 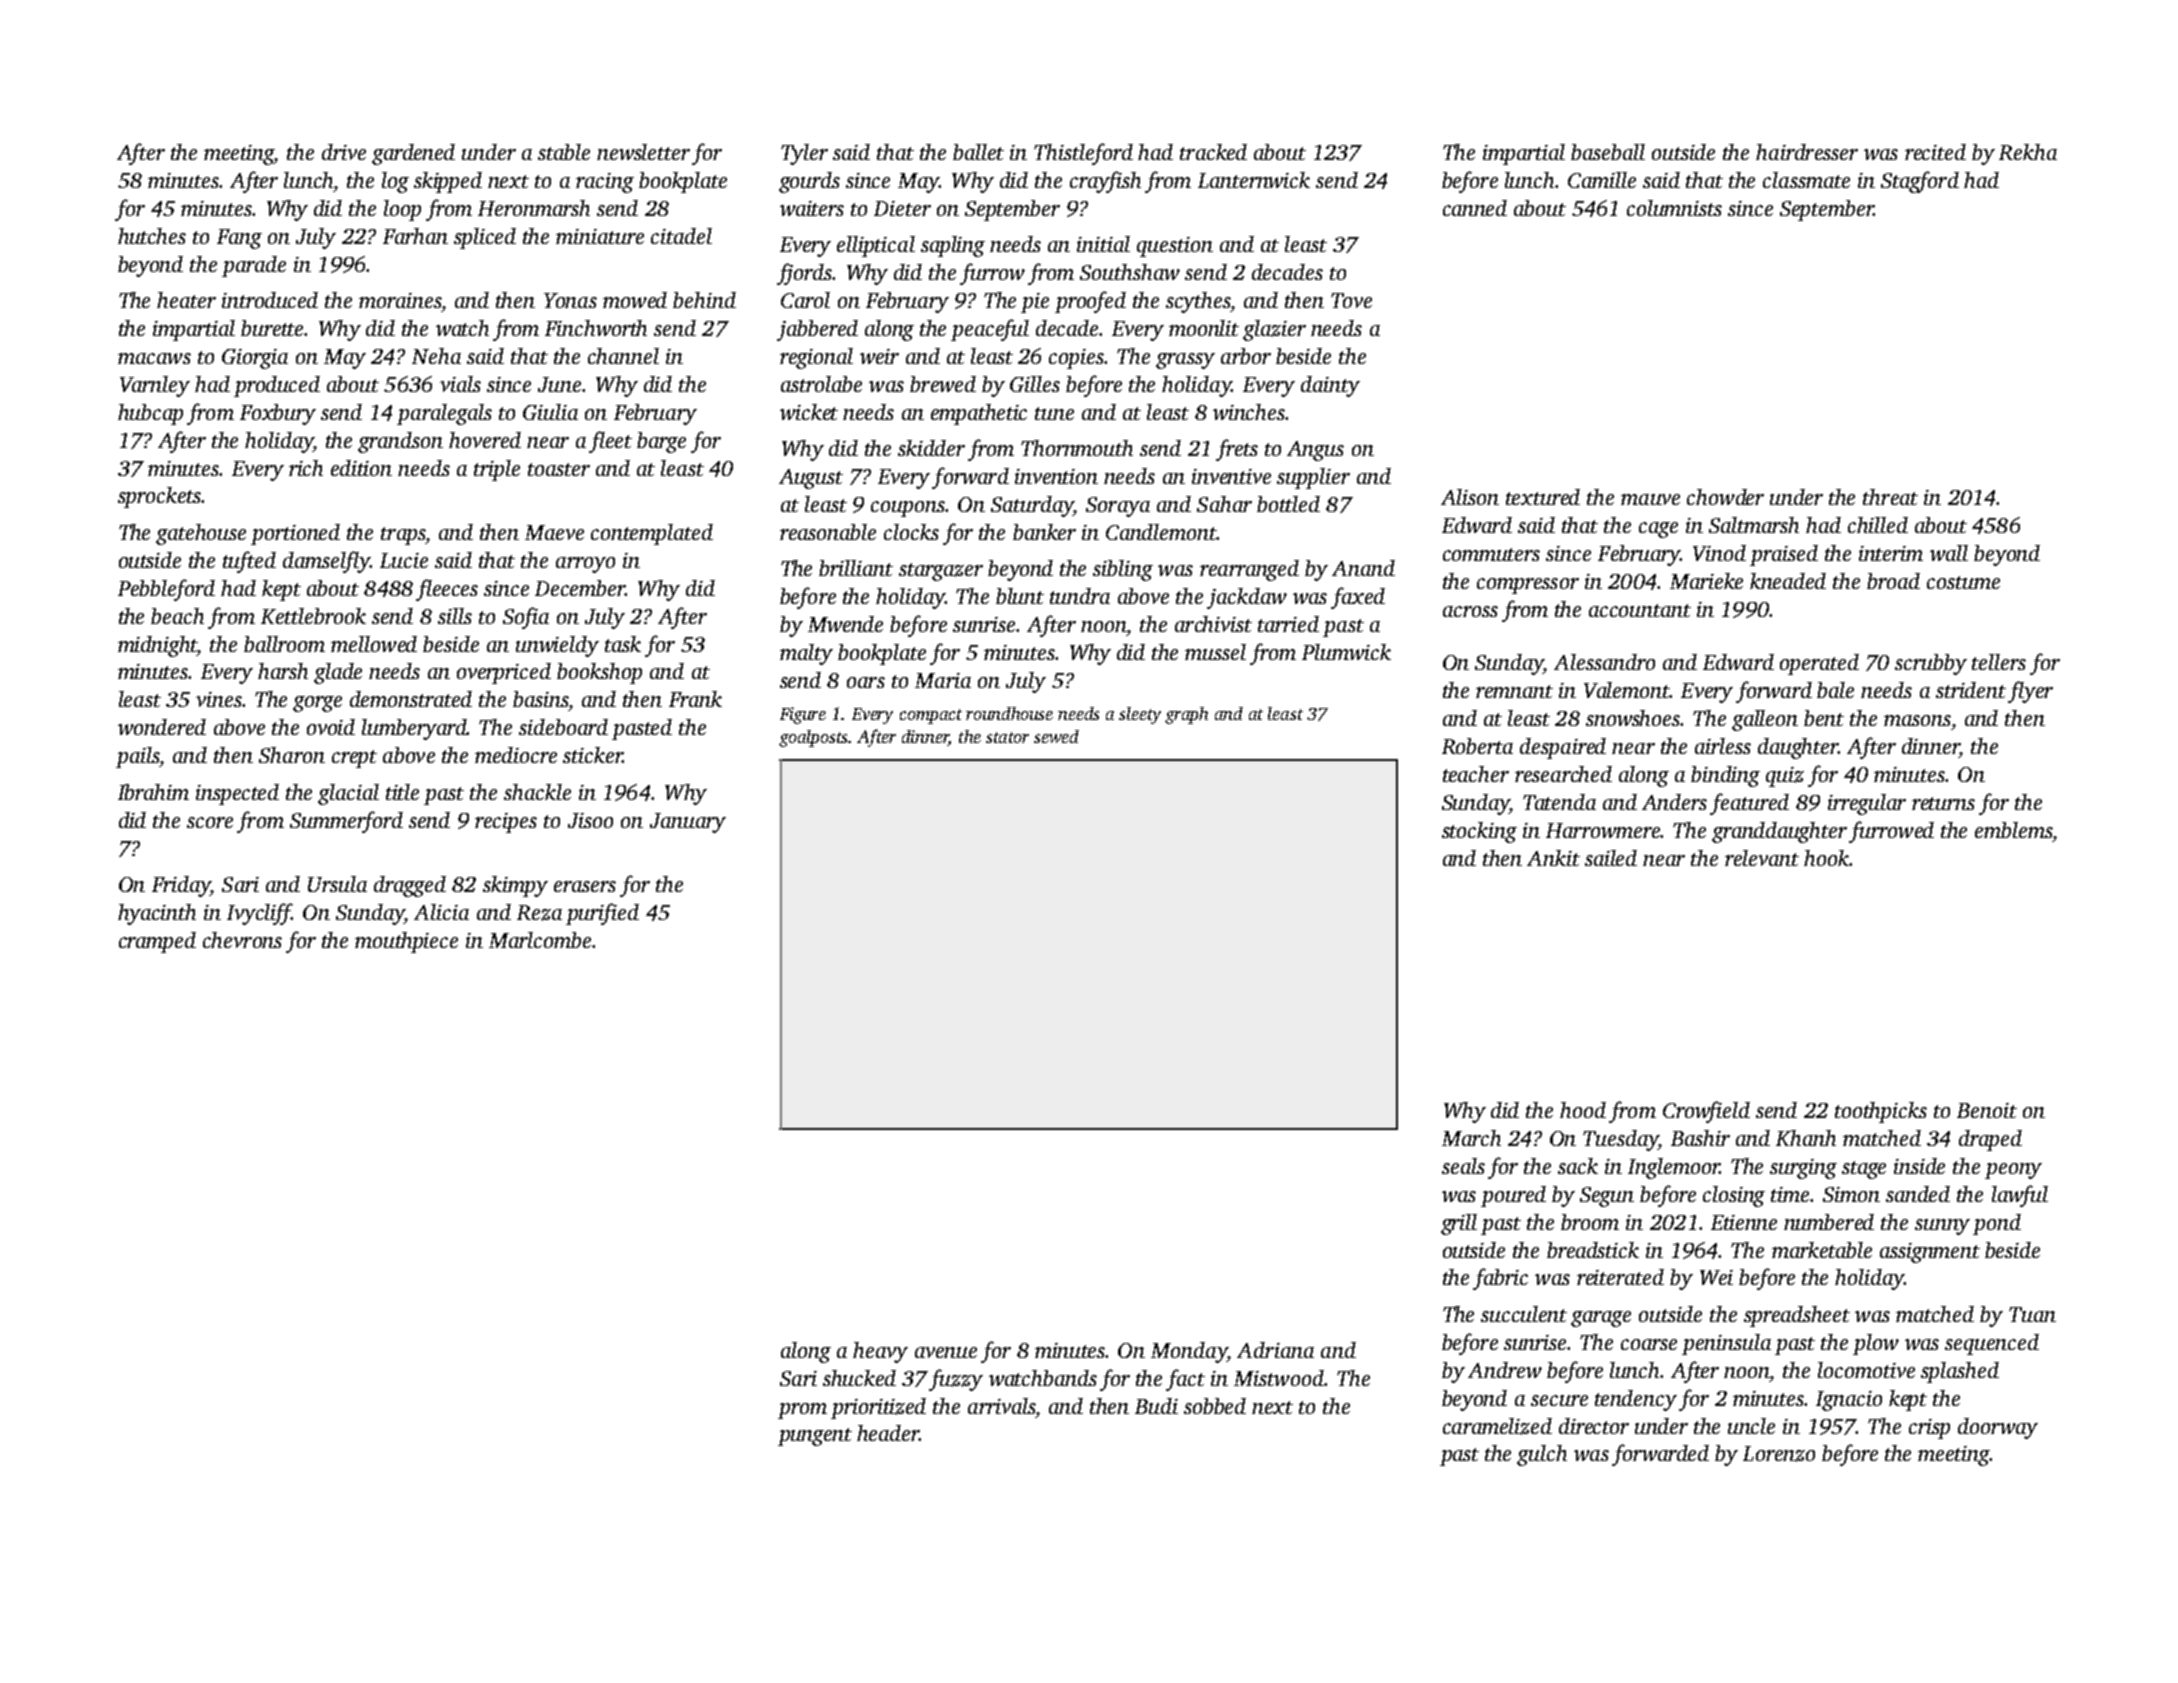 What do you see at coordinates (1559, 802) in the image?
I see `Tatenda` at bounding box center [1559, 802].
